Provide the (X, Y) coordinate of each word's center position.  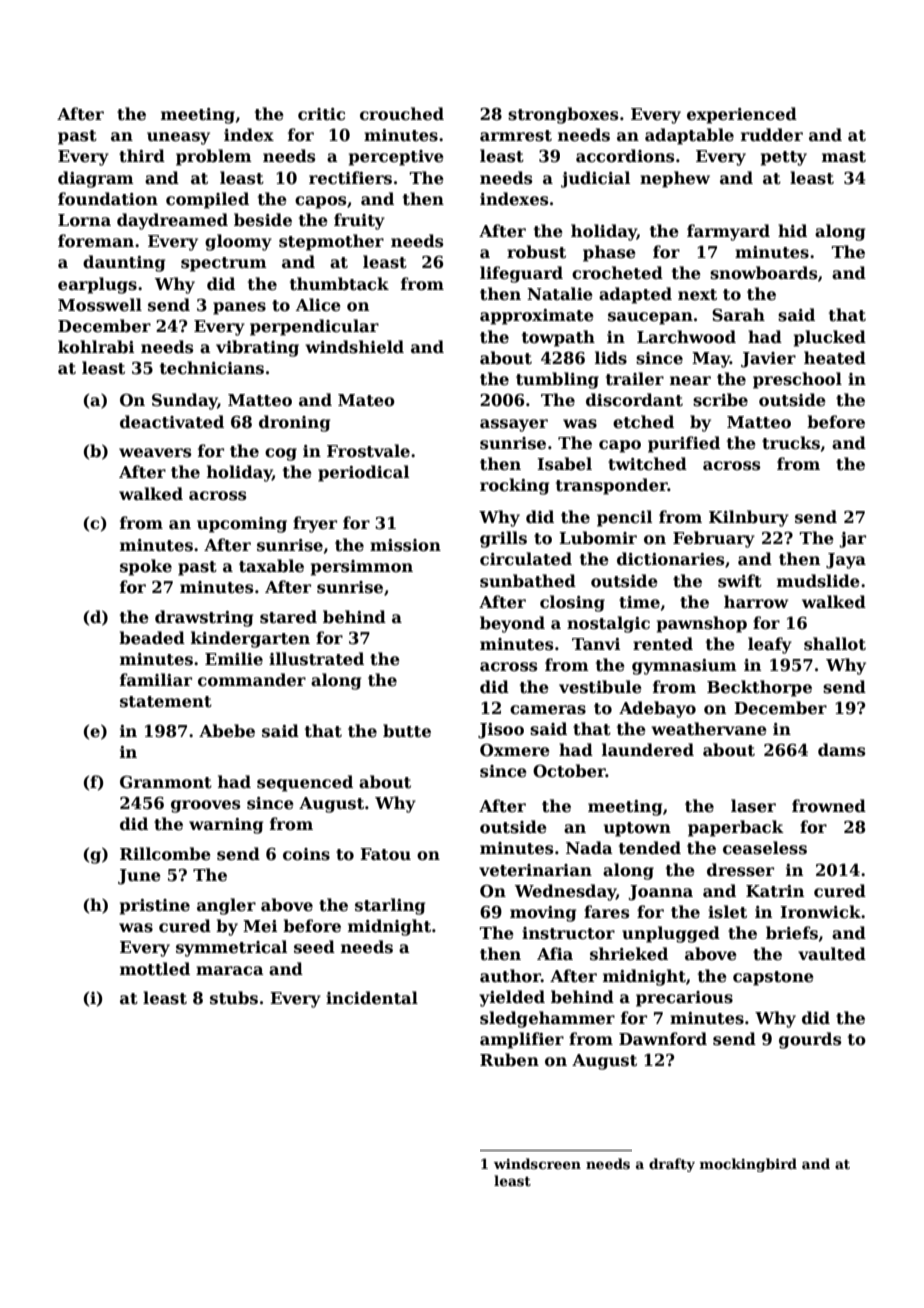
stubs (234, 998)
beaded (152, 638)
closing (572, 603)
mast (844, 157)
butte (407, 731)
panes (239, 308)
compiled (207, 200)
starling (390, 906)
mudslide (818, 581)
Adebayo (657, 709)
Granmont (166, 782)
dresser (740, 870)
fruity (359, 221)
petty (783, 158)
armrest (516, 136)
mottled (155, 969)
